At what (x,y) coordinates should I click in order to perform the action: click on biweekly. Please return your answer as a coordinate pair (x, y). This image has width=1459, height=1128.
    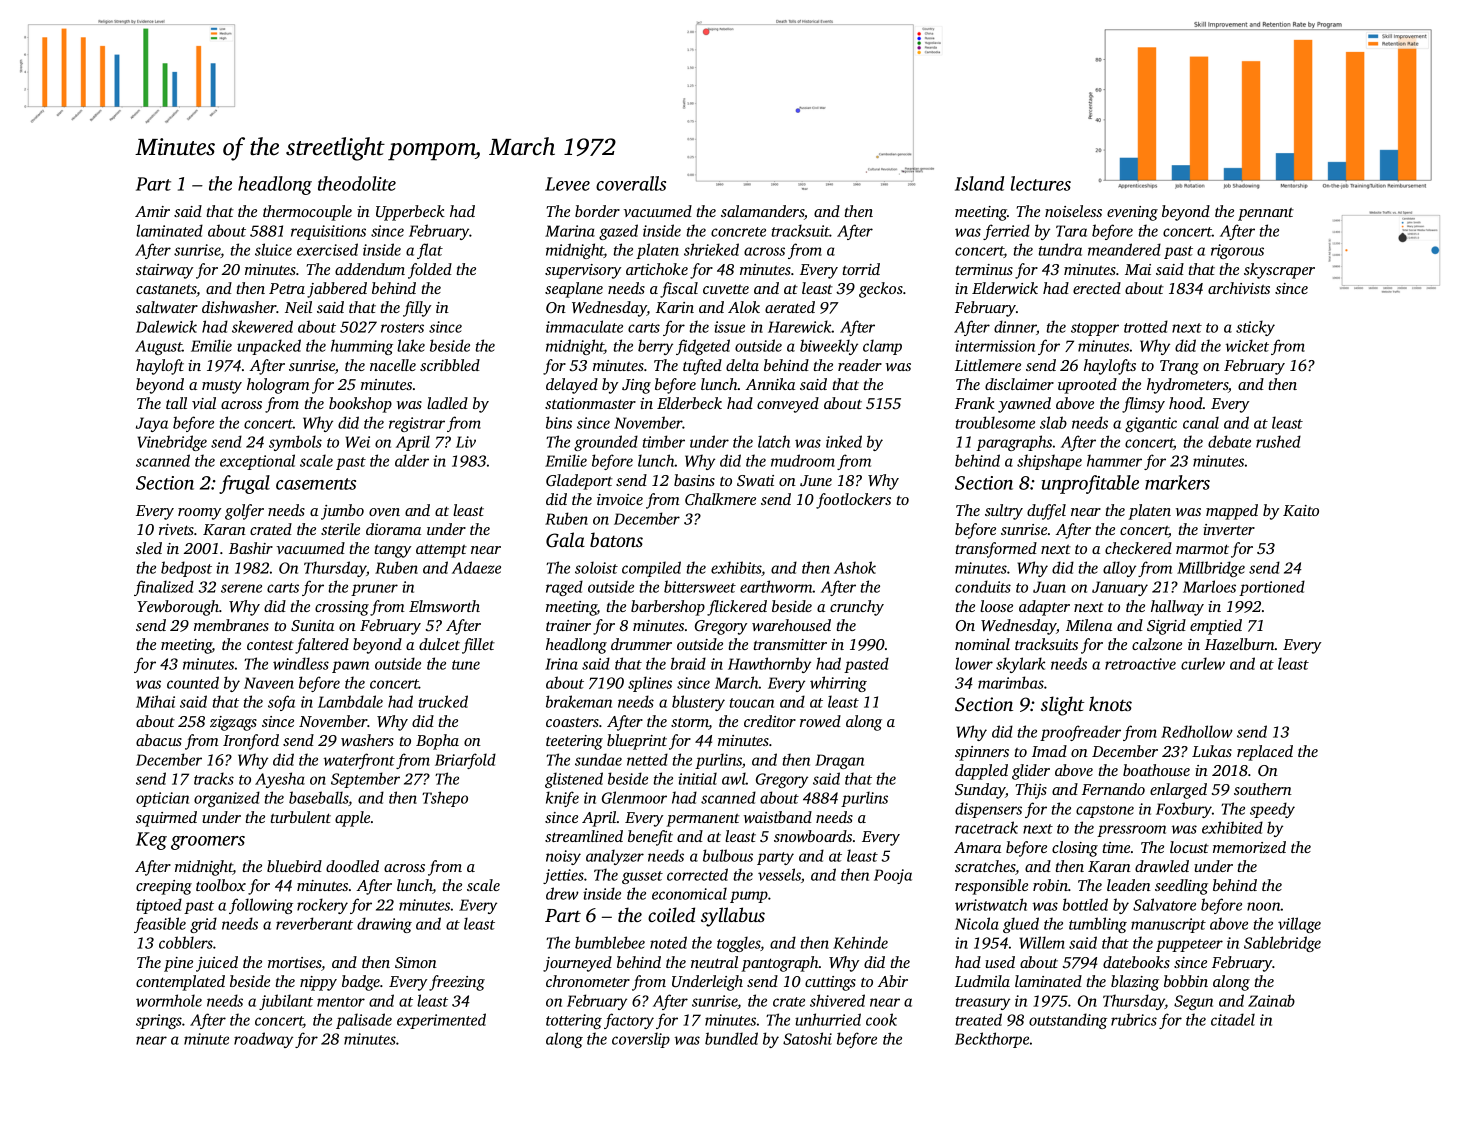
    Looking at the image, I should click on (829, 347).
